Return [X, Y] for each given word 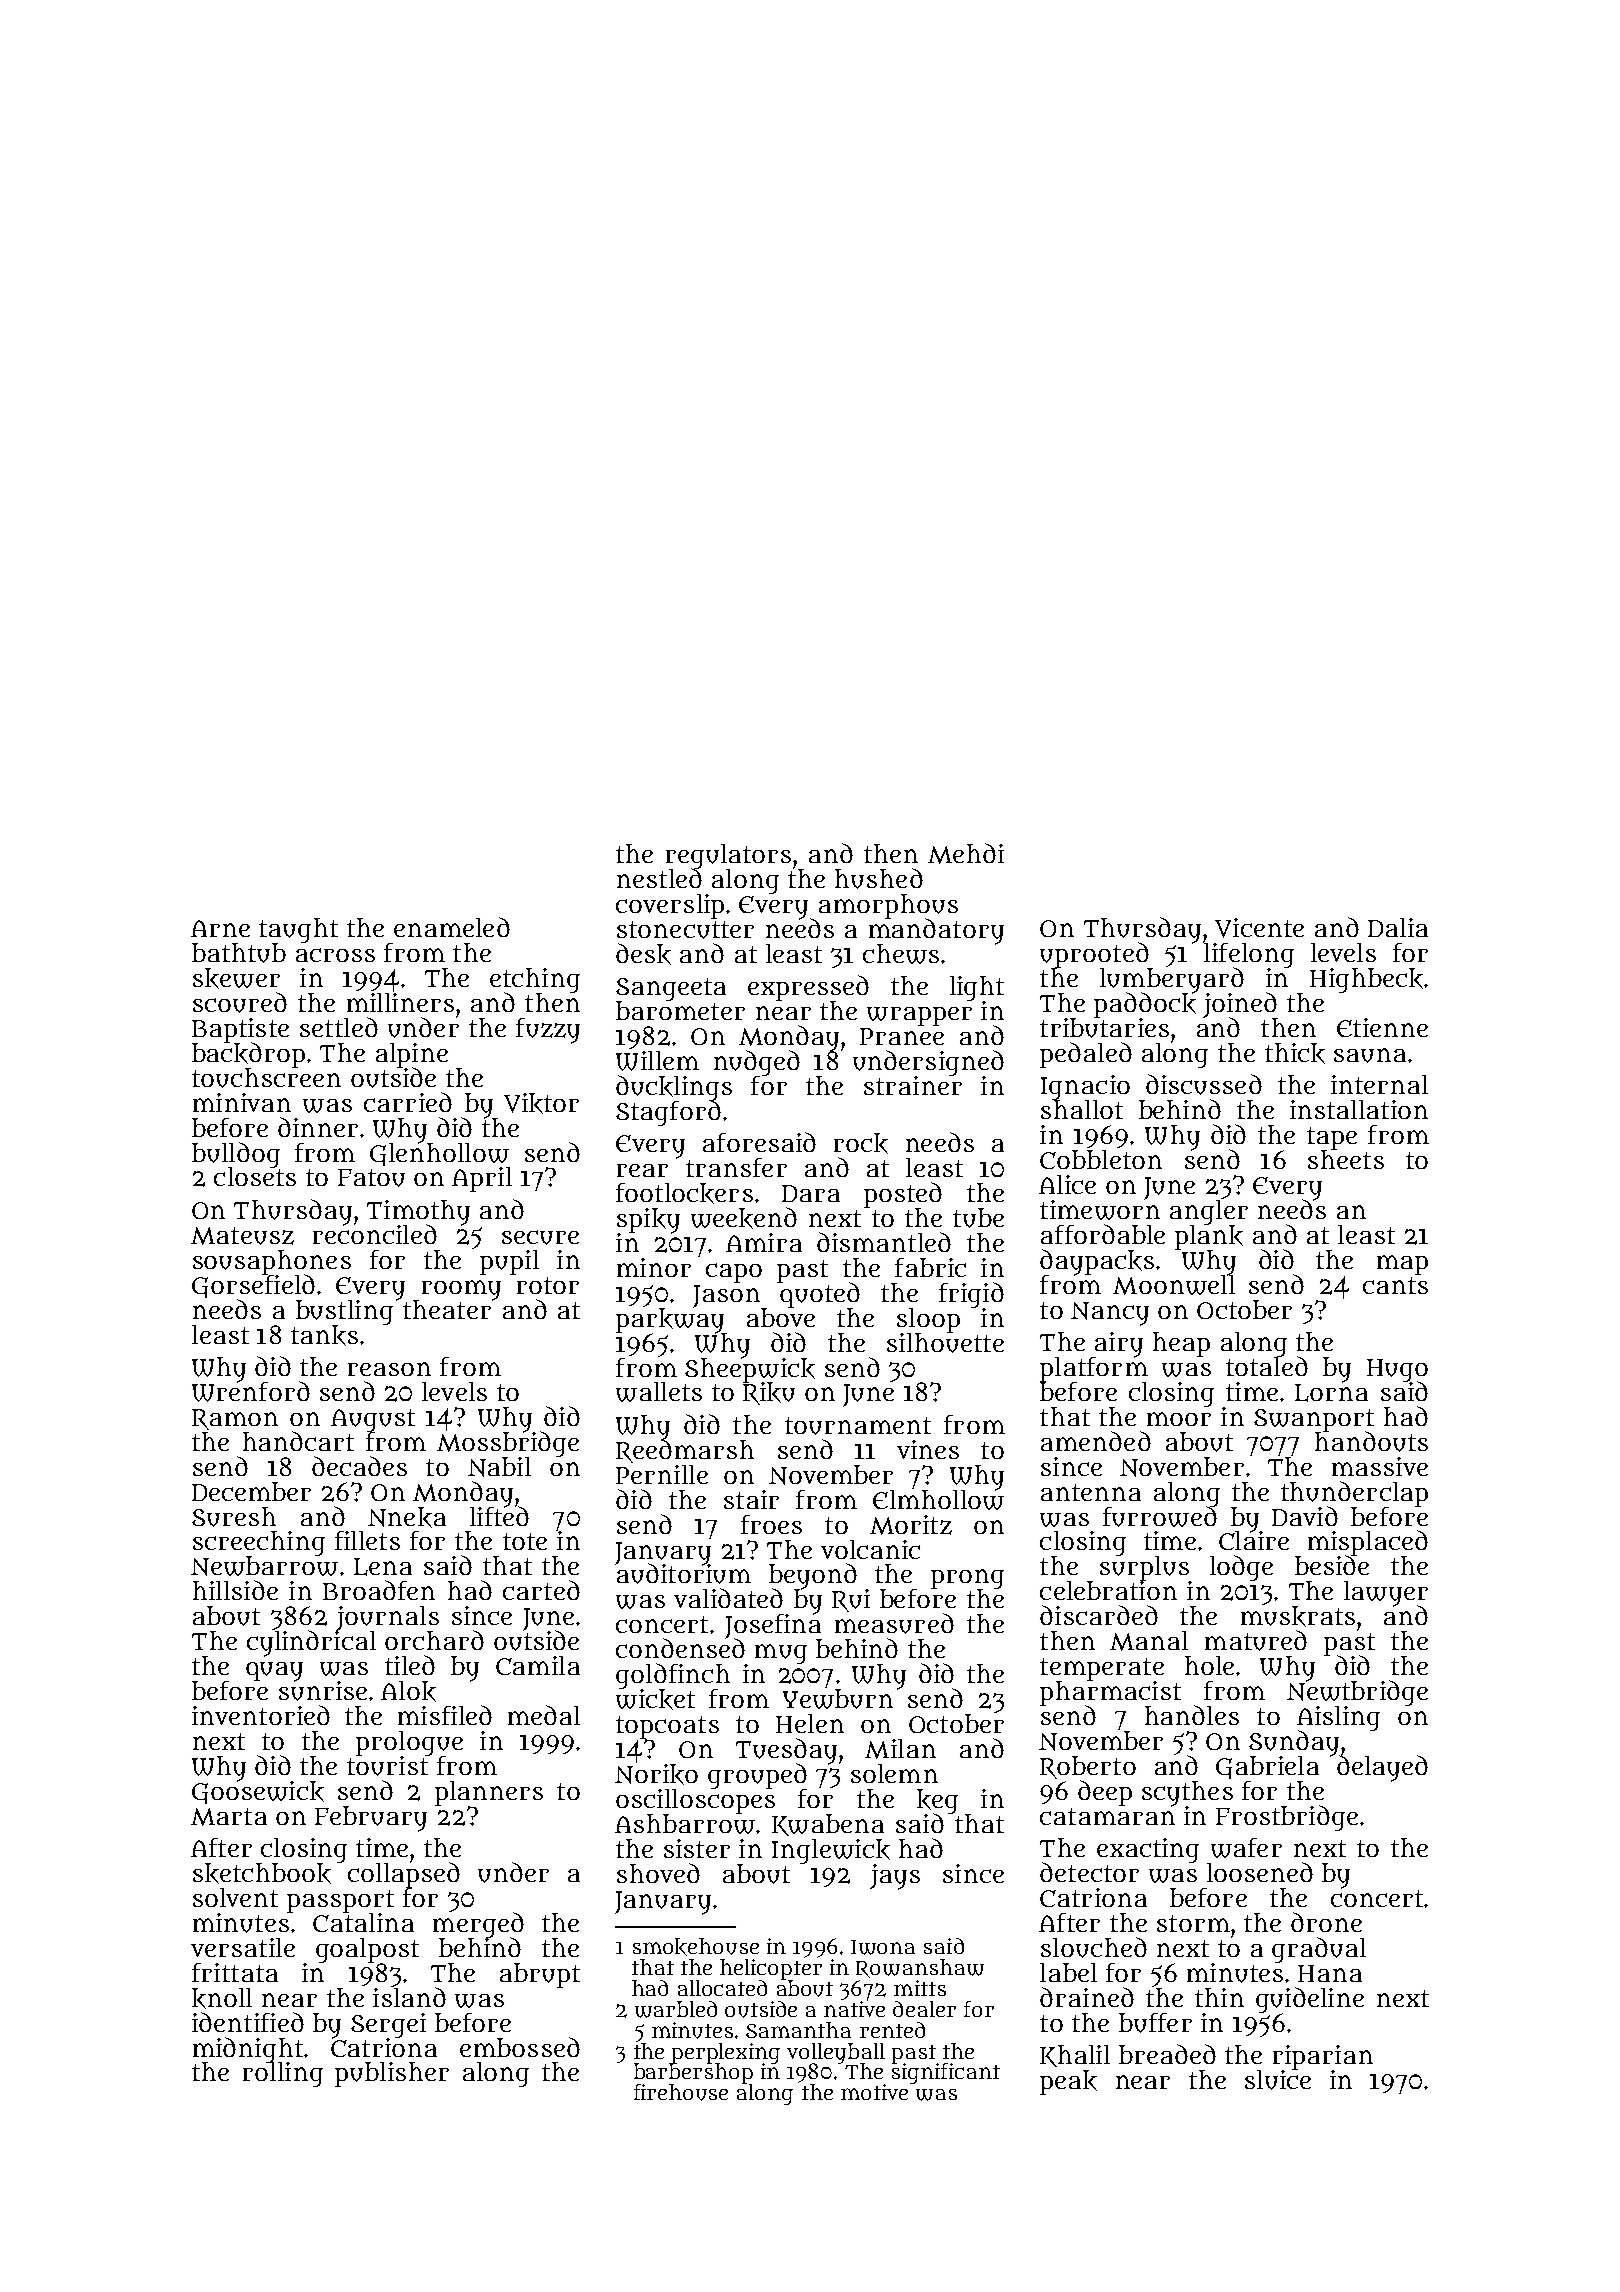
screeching [259, 1544]
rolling [283, 2074]
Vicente [1259, 928]
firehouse [681, 2092]
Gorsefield [253, 1286]
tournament [858, 1426]
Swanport [1314, 1420]
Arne [220, 928]
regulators [728, 856]
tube [978, 1218]
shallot [1082, 1109]
